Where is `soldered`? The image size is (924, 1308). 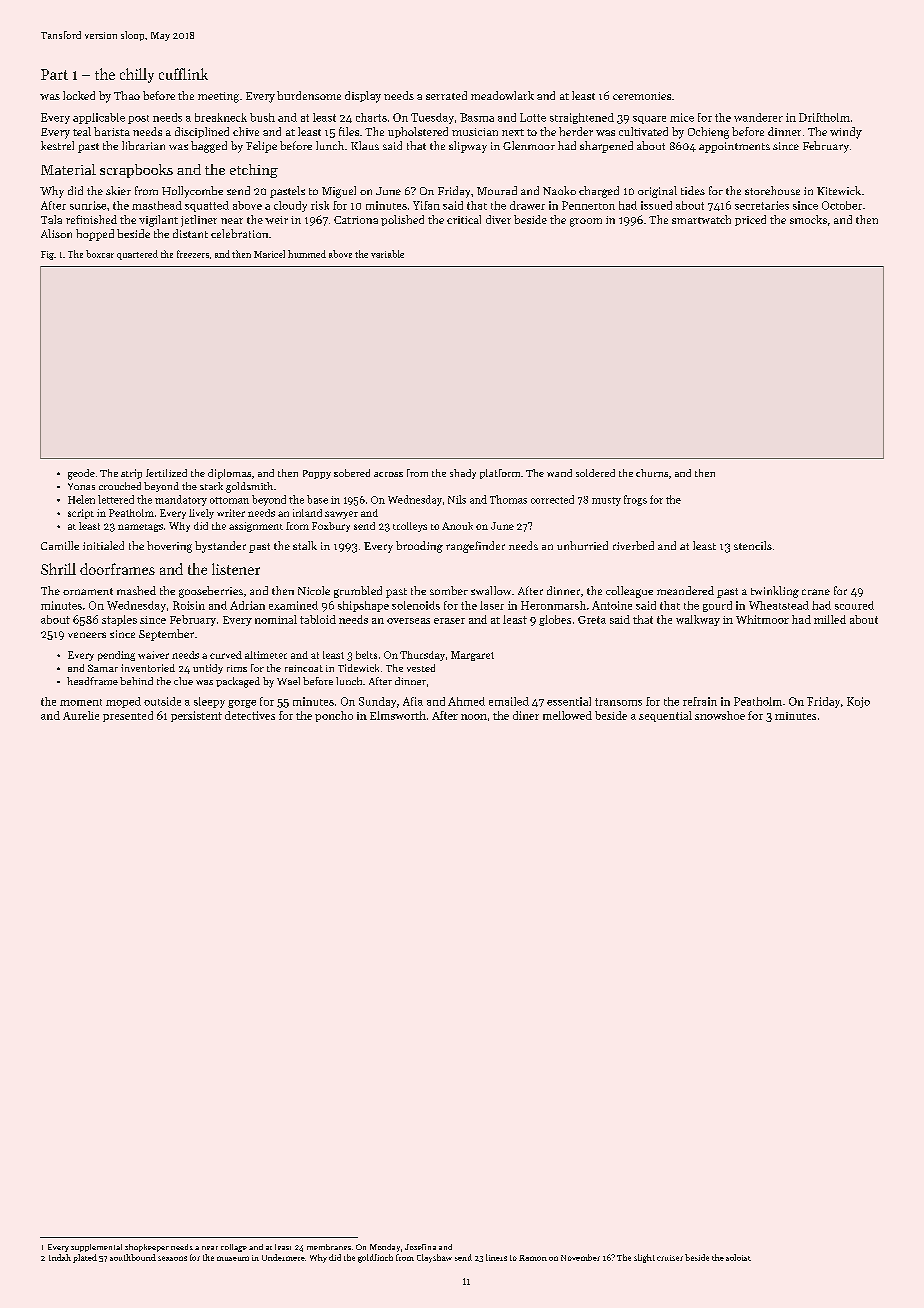
soldered is located at coordinates (595, 473).
